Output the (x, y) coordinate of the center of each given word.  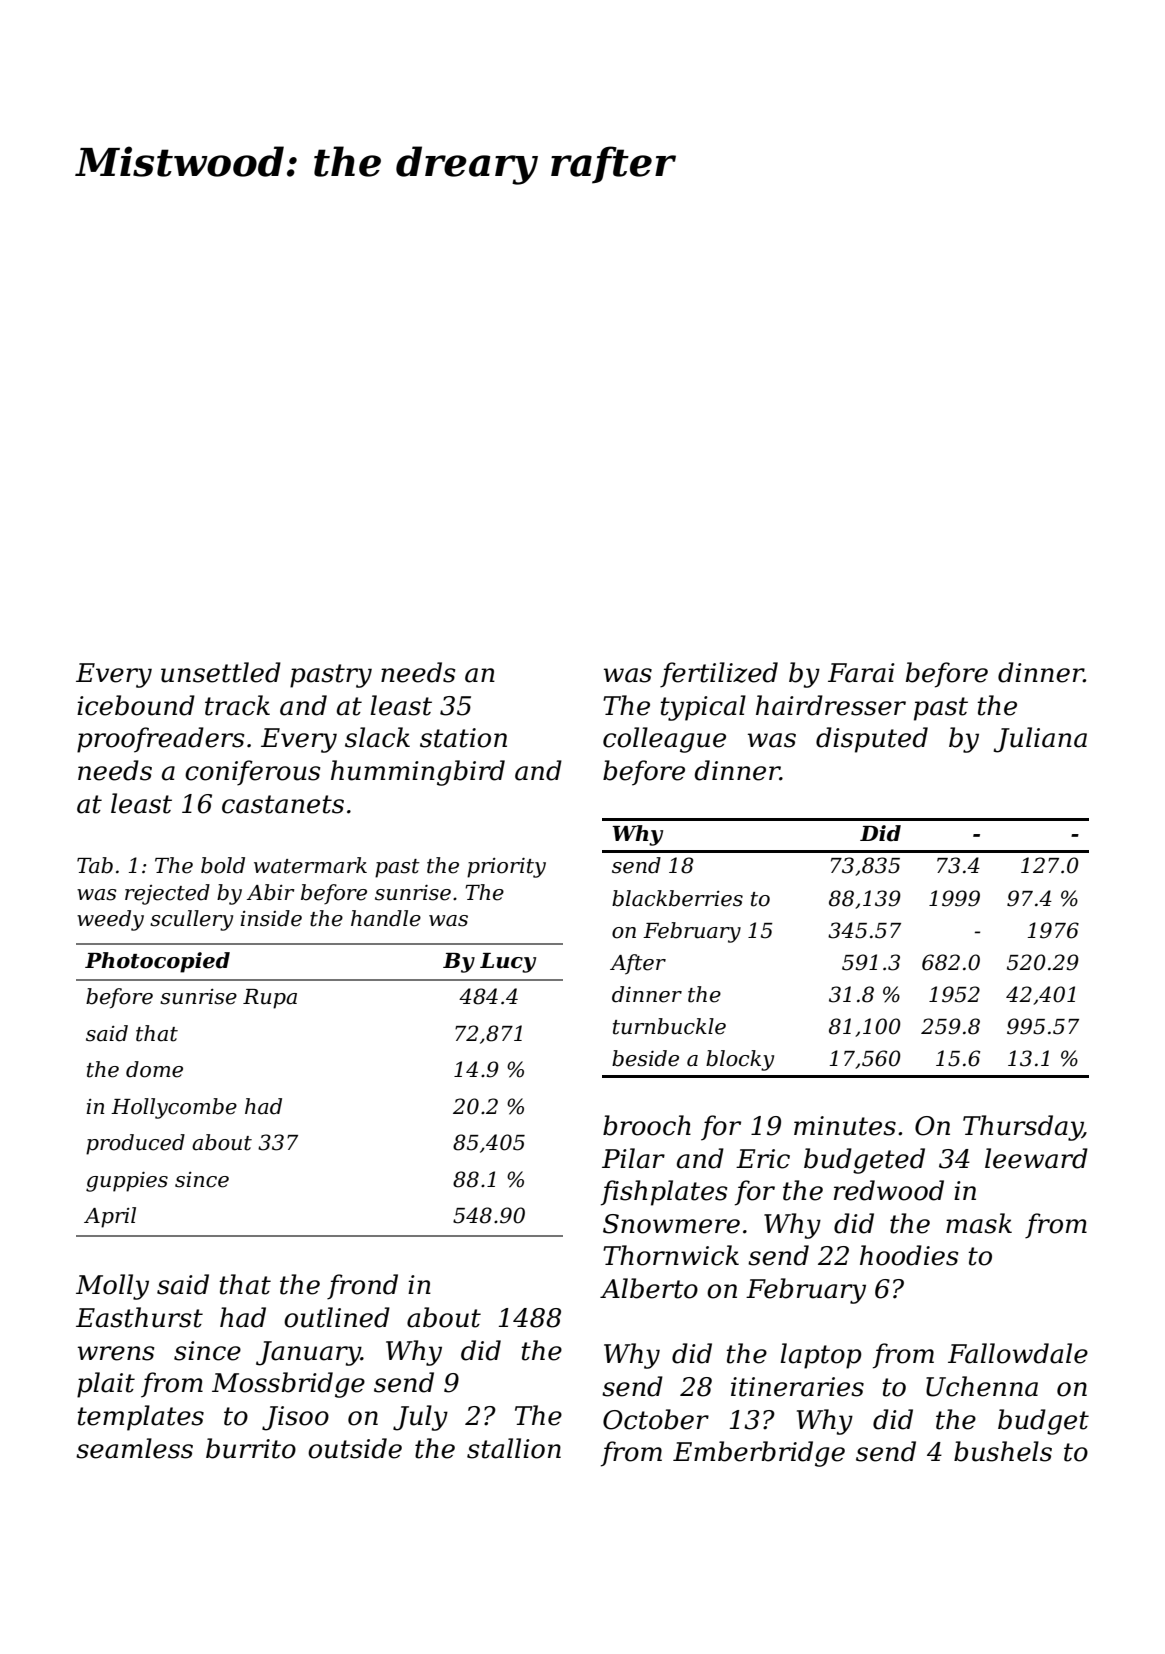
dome (154, 1069)
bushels (1003, 1451)
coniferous (252, 773)
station (463, 738)
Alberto (649, 1288)
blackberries (677, 898)
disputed (872, 740)
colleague (664, 740)
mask (979, 1223)
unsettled (221, 672)
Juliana (1040, 740)
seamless (134, 1448)
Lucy (508, 963)
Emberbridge (759, 1454)
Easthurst (139, 1317)
